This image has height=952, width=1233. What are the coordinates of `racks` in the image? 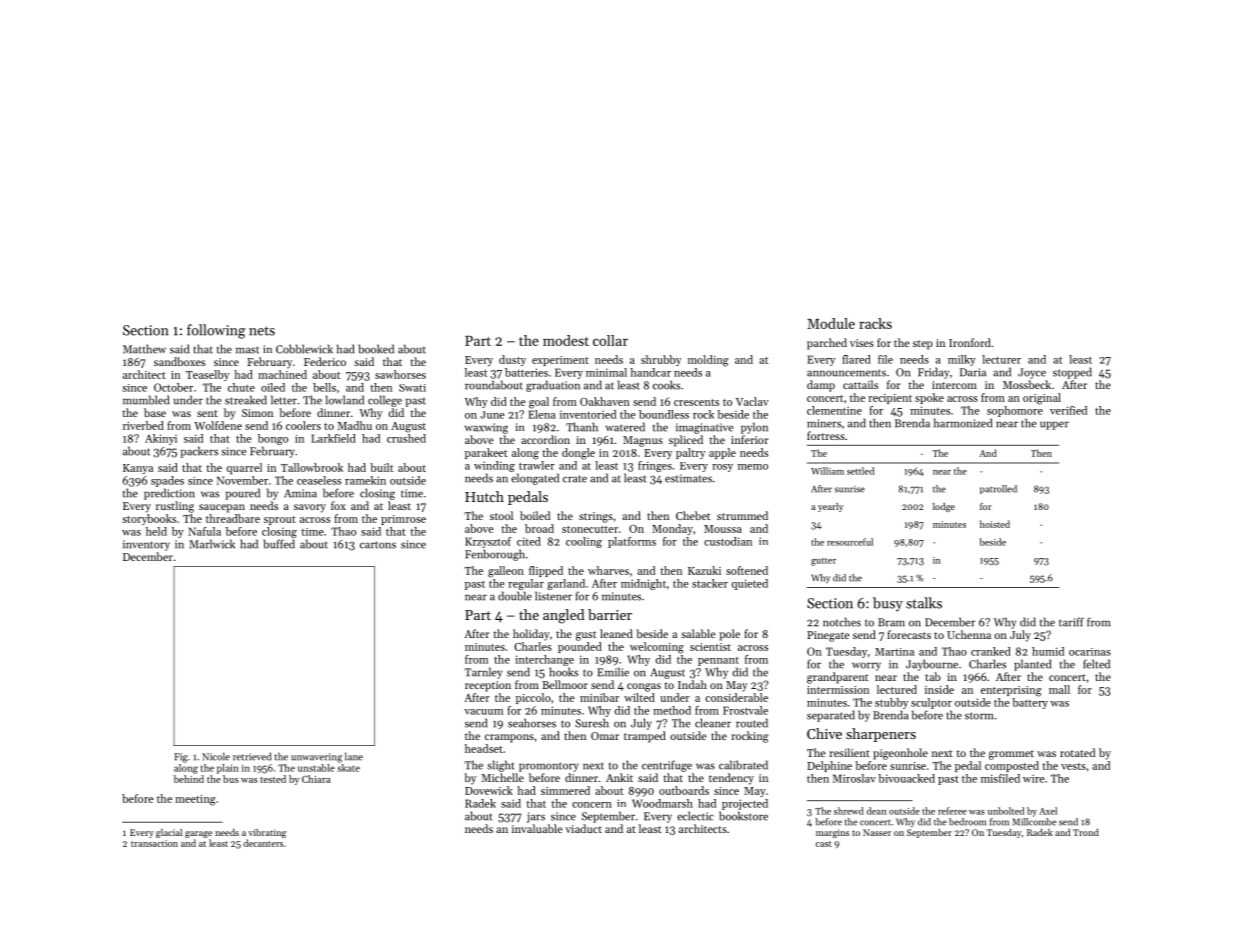 It's located at (875, 323).
